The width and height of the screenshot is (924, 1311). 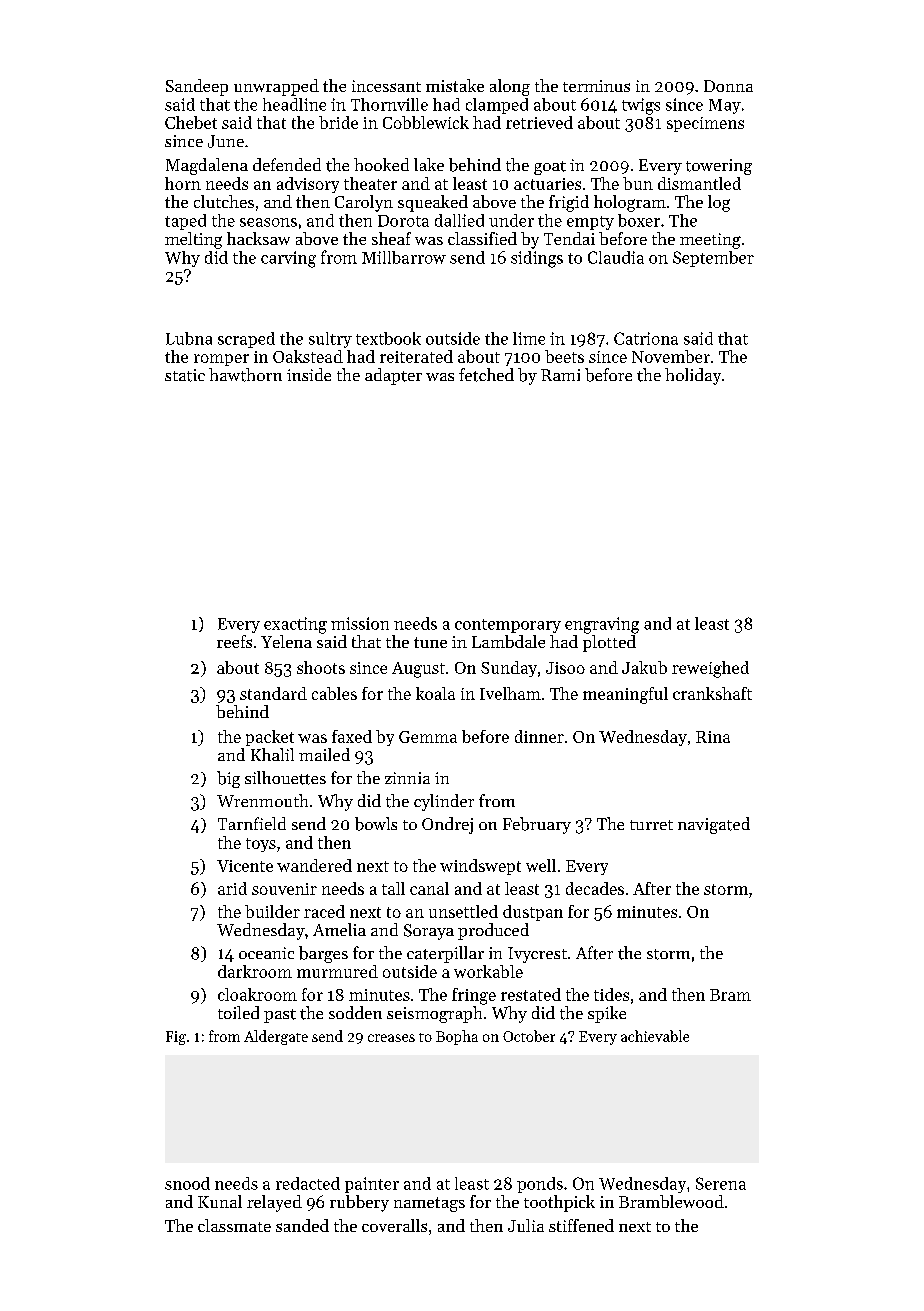 I want to click on static, so click(x=185, y=375).
